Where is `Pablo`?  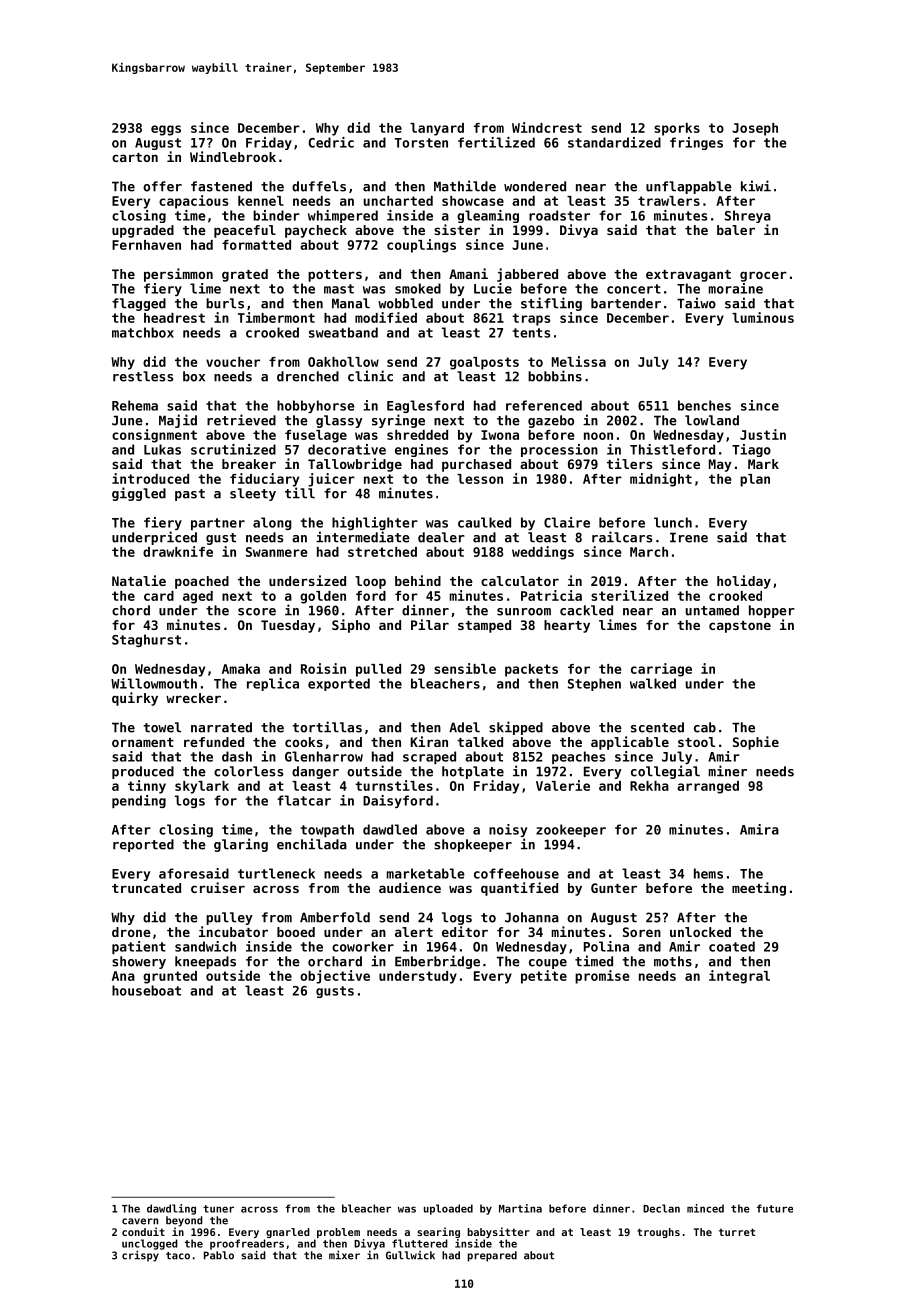 Pablo is located at coordinates (219, 1255).
